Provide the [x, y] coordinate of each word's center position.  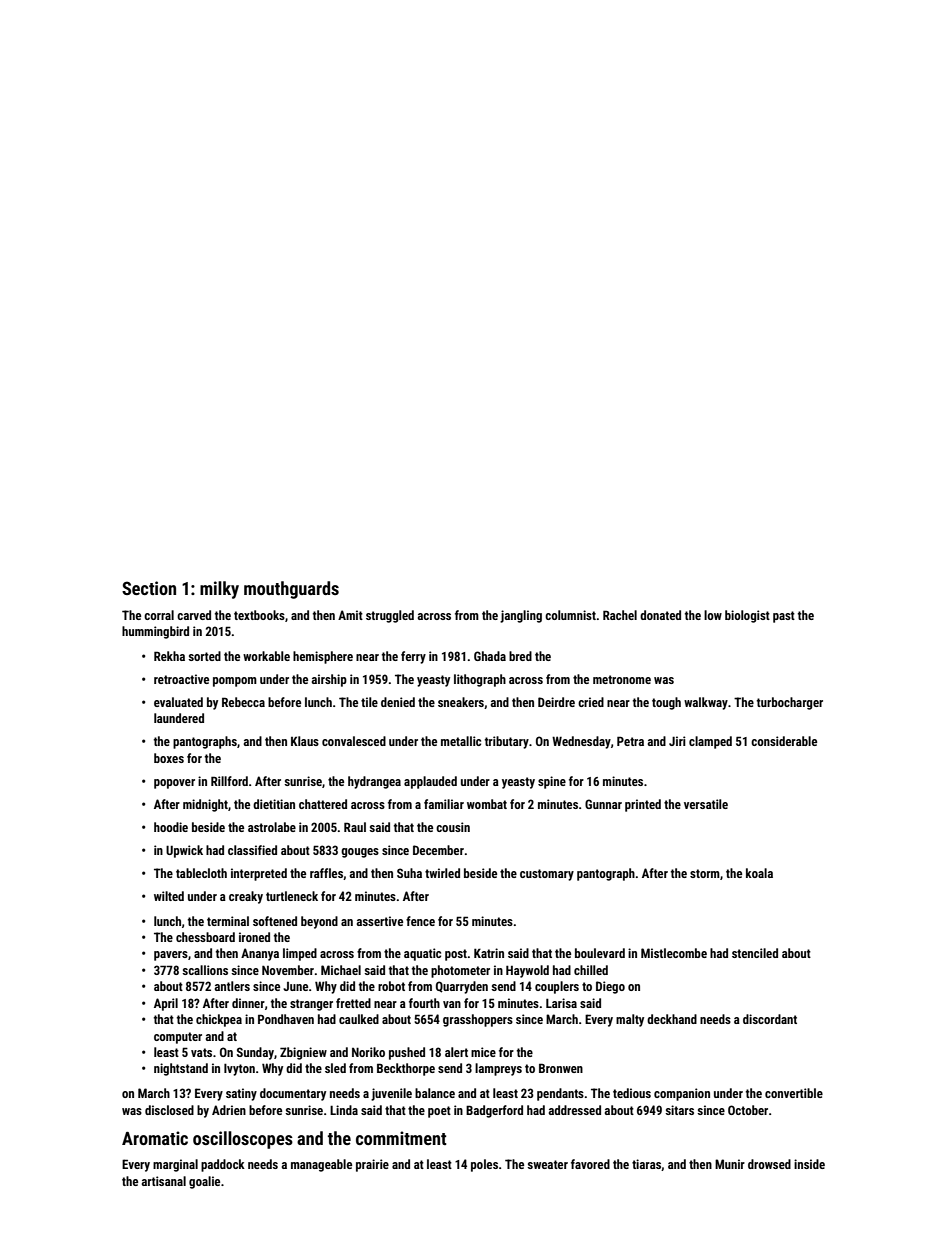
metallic [461, 741]
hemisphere [323, 657]
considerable [784, 741]
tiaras [647, 1165]
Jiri [677, 741]
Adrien [229, 1110]
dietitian [274, 804]
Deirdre [556, 702]
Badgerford [494, 1111]
